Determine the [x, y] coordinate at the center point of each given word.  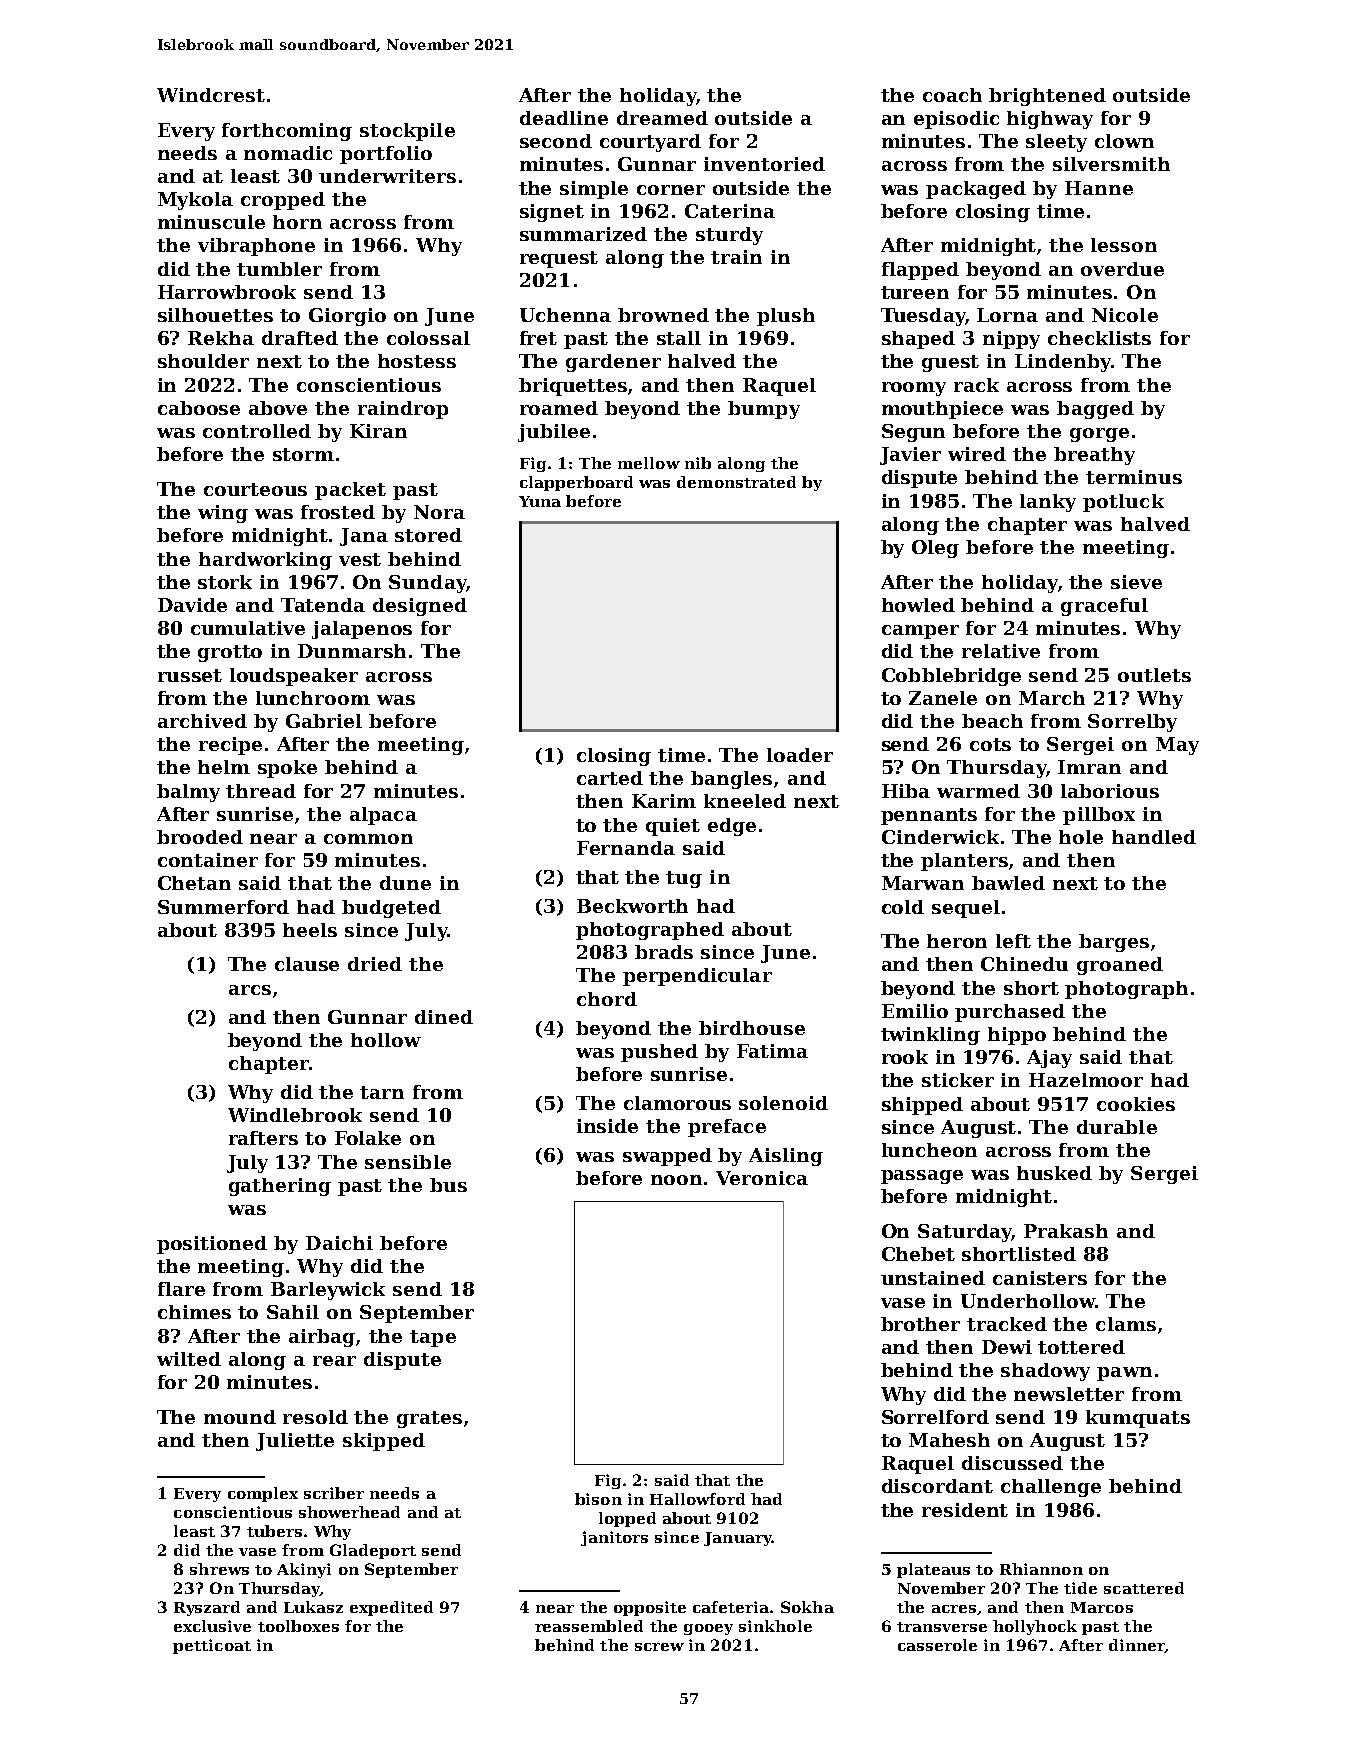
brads [664, 952]
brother [920, 1324]
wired [977, 454]
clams [1126, 1324]
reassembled [589, 1626]
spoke [287, 769]
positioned [212, 1245]
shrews [219, 1569]
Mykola [195, 201]
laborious [1110, 791]
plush [786, 317]
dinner [1137, 1646]
